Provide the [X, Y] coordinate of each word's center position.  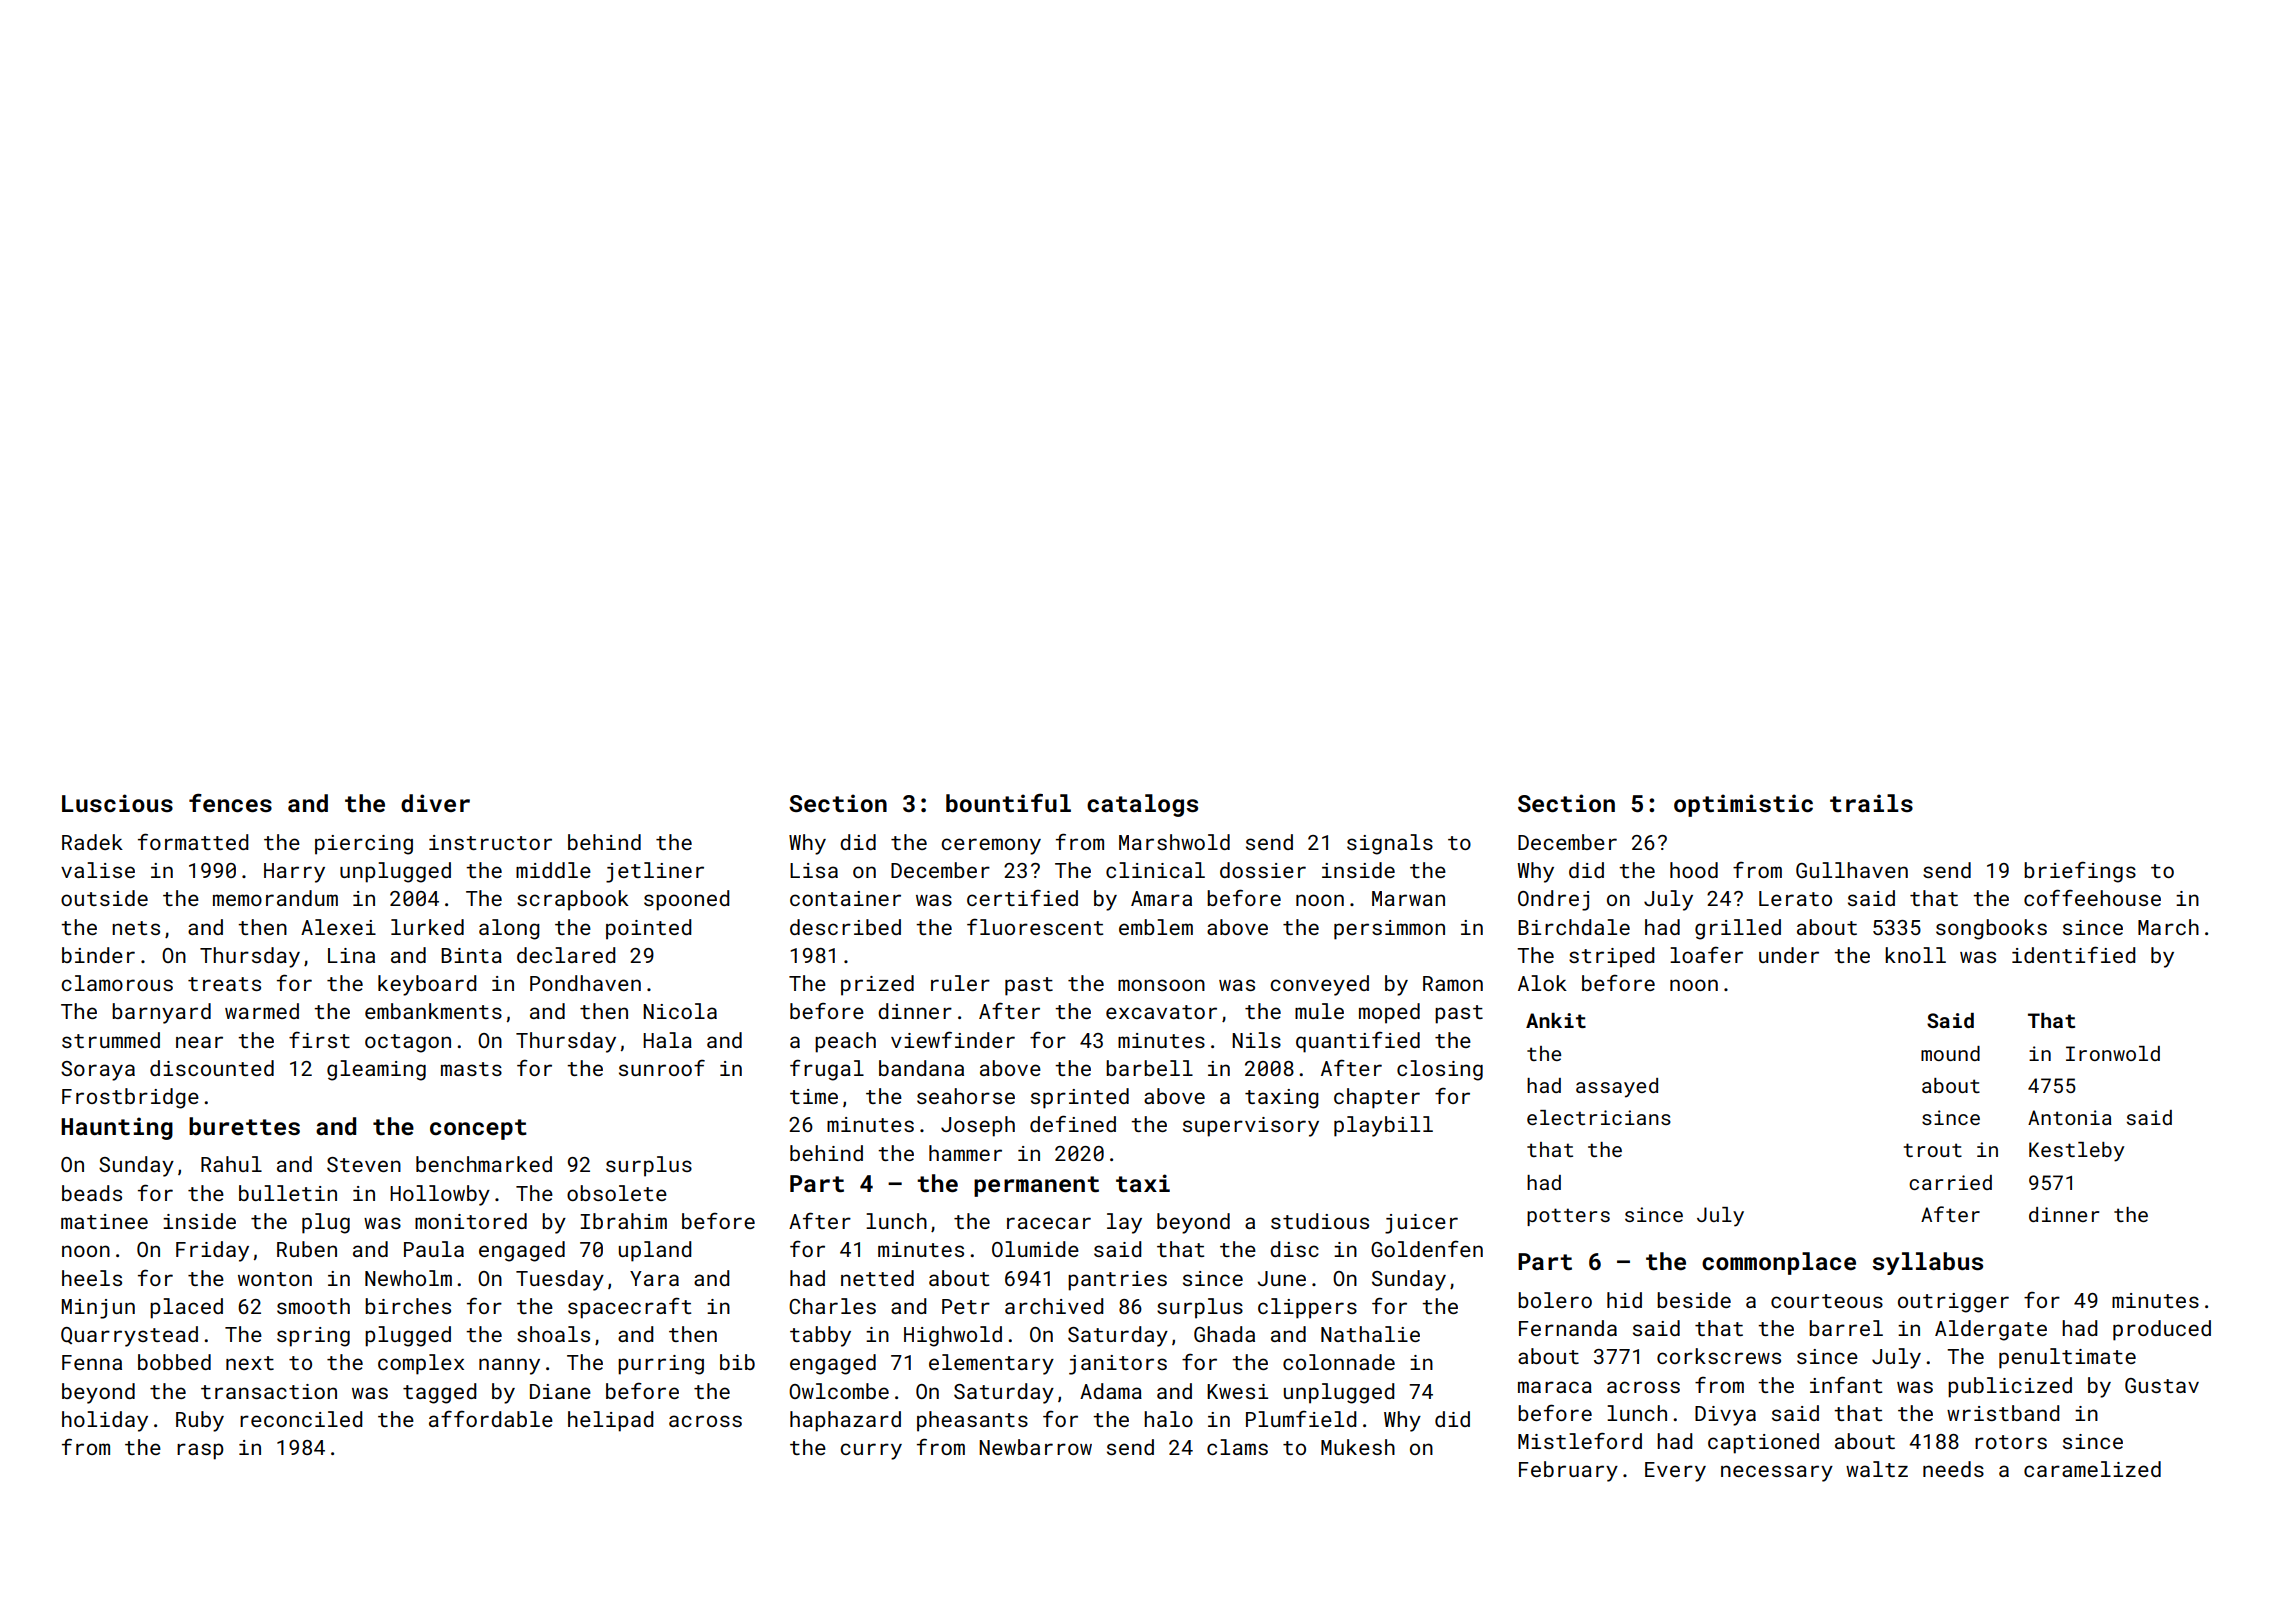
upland [655, 1251]
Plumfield [1301, 1418]
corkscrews [1719, 1356]
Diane [560, 1391]
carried [1950, 1182]
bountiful [1008, 803]
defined [1073, 1123]
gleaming [376, 1070]
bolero [1555, 1300]
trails [1871, 803]
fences [230, 803]
